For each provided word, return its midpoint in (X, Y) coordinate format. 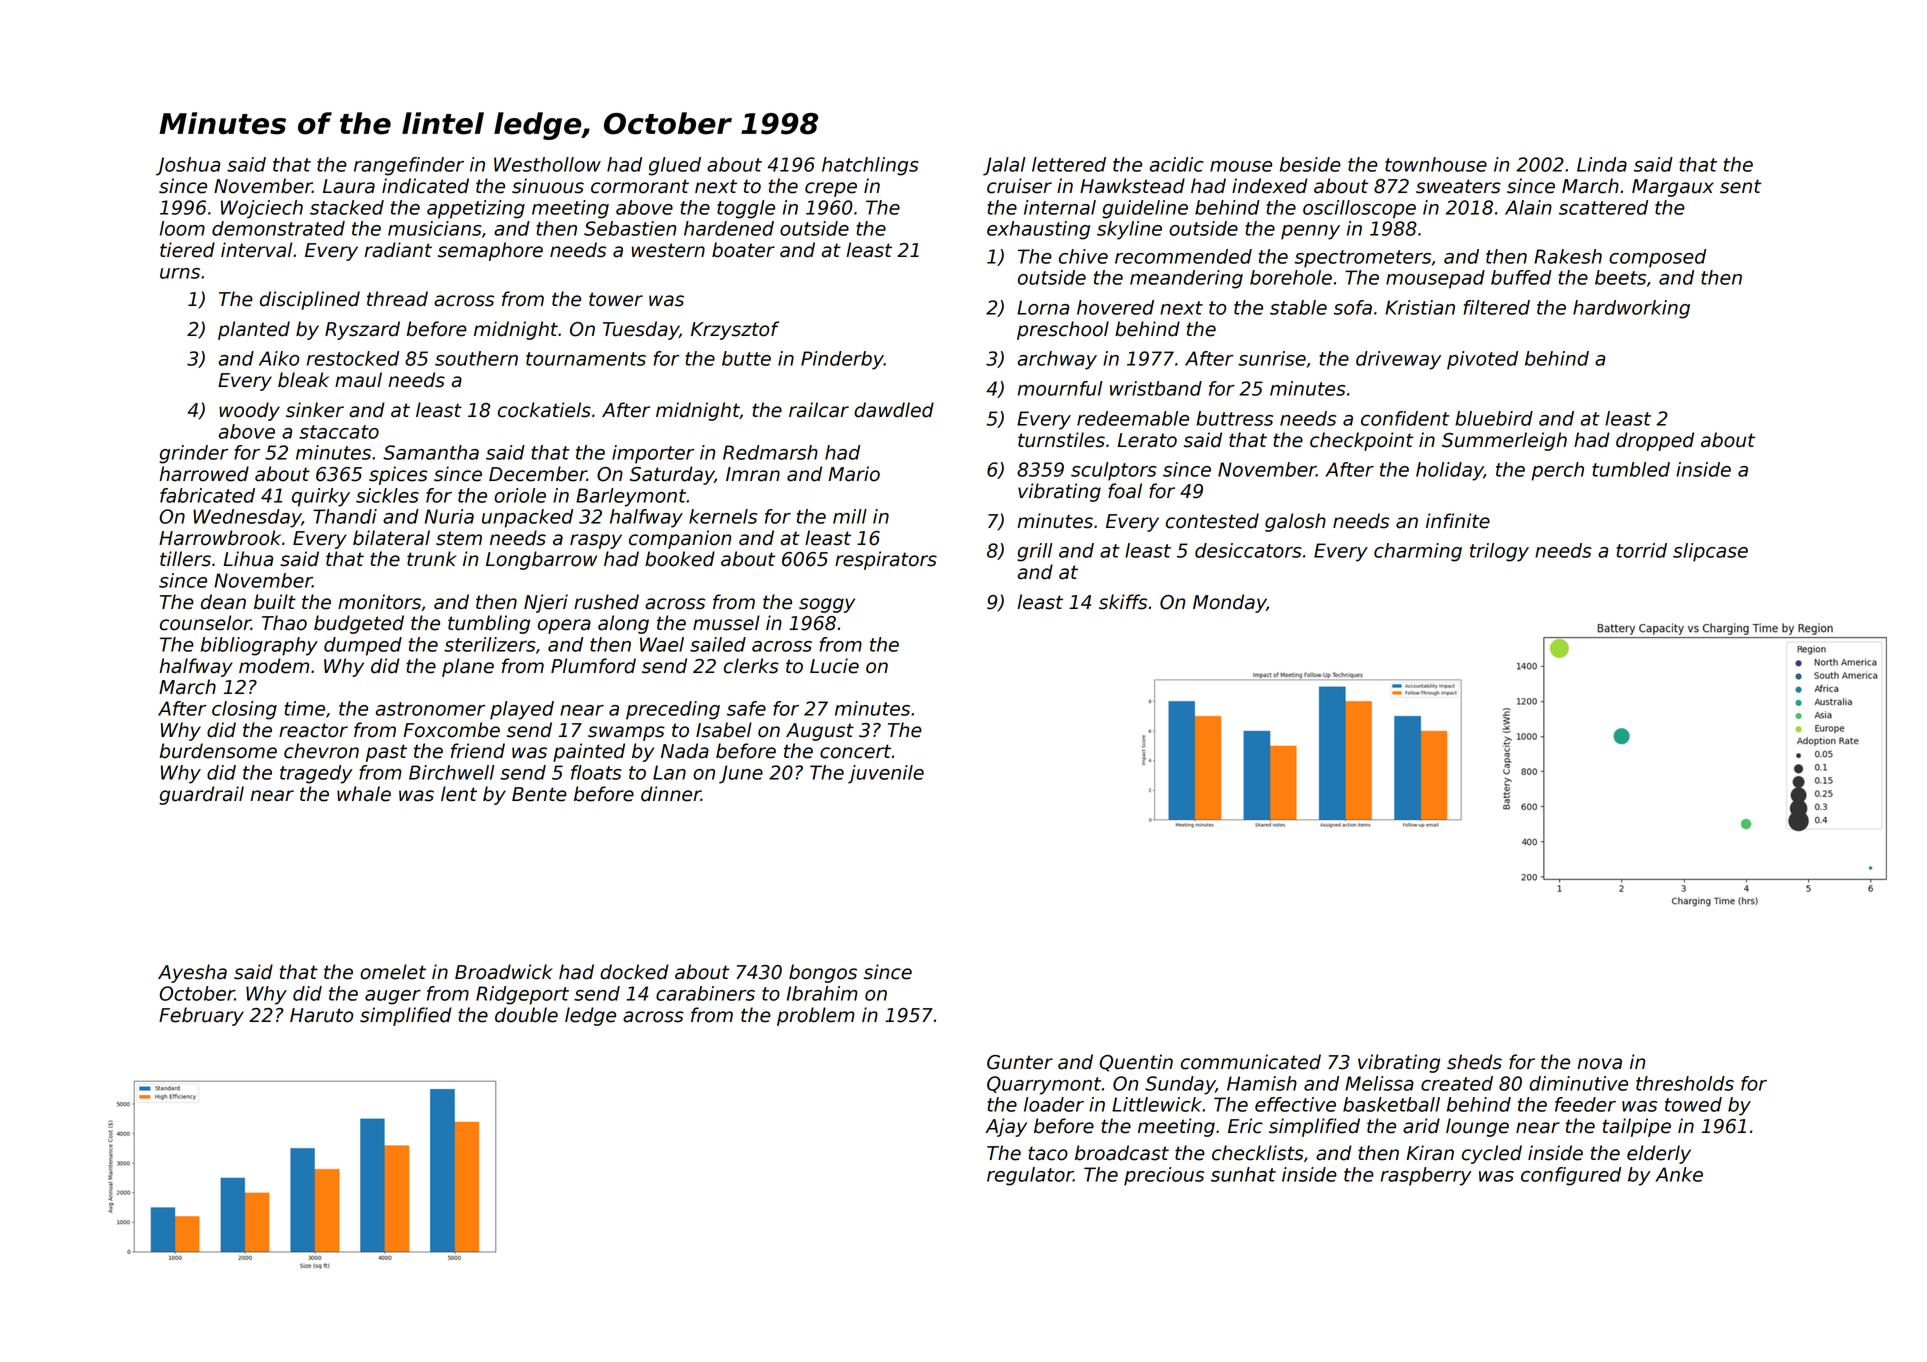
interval (256, 250)
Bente (539, 794)
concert (855, 751)
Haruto (321, 1015)
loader (1054, 1104)
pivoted (1482, 360)
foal (1125, 491)
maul (358, 380)
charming (1418, 552)
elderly (1659, 1154)
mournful (1060, 388)
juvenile (886, 774)
